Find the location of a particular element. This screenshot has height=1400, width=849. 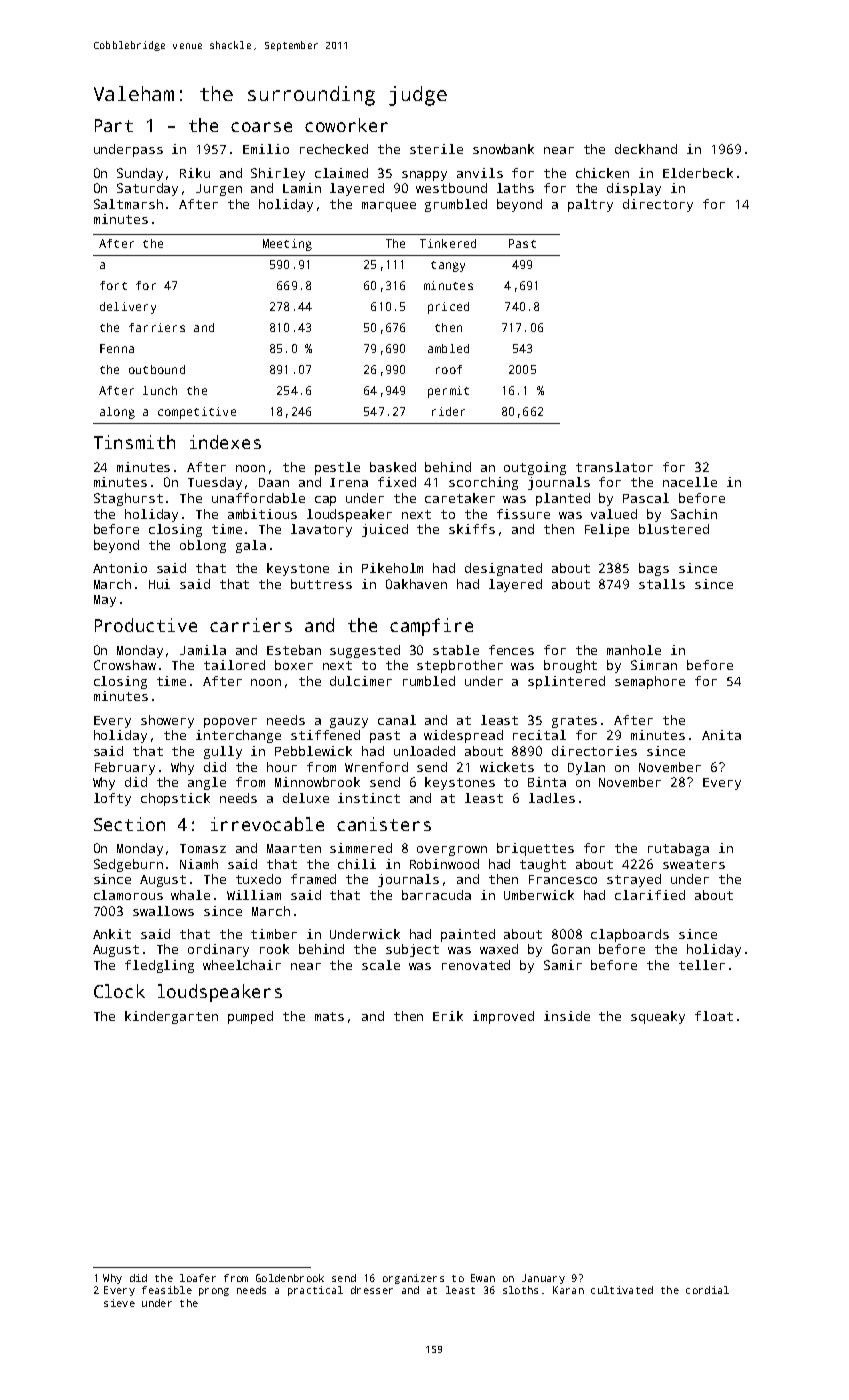

Elderbeck is located at coordinates (698, 173).
